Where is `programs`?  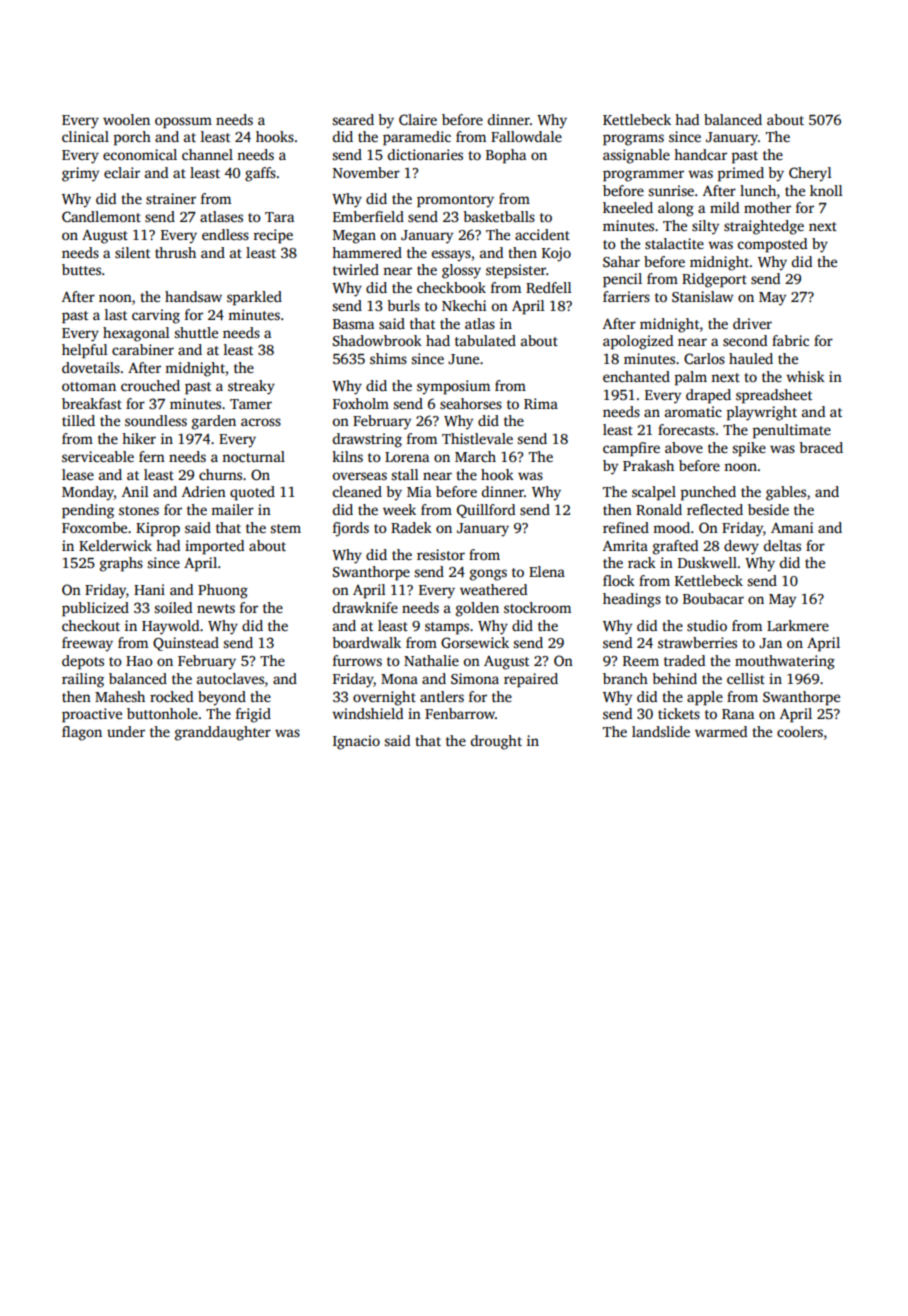
programs is located at coordinates (633, 140).
